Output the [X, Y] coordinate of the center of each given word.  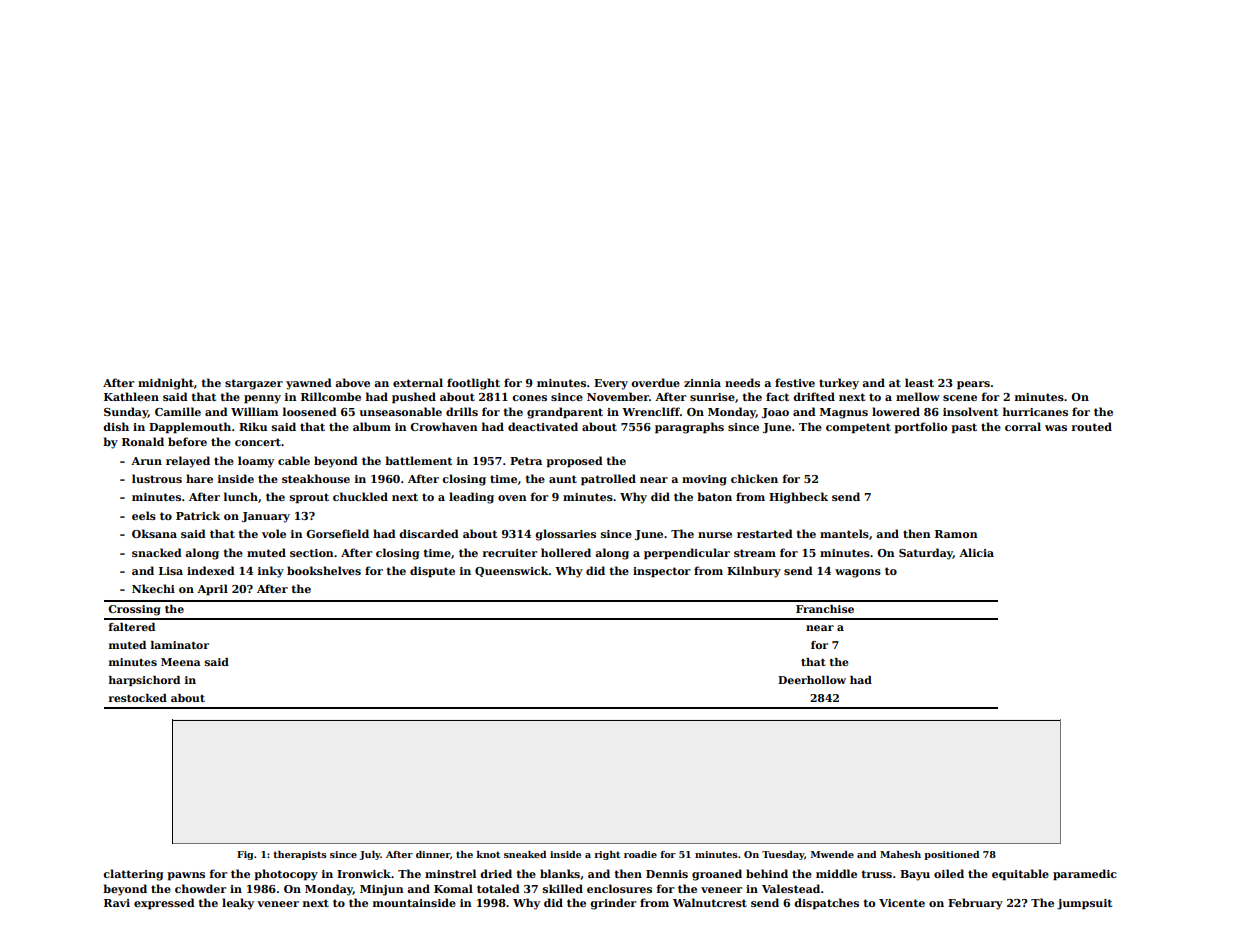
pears [973, 385]
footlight [473, 384]
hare [199, 478]
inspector [662, 572]
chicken [754, 478]
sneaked [525, 854]
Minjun [382, 890]
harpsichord [144, 681]
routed [1092, 426]
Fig [245, 855]
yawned [309, 384]
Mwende [832, 854]
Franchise [825, 609]
